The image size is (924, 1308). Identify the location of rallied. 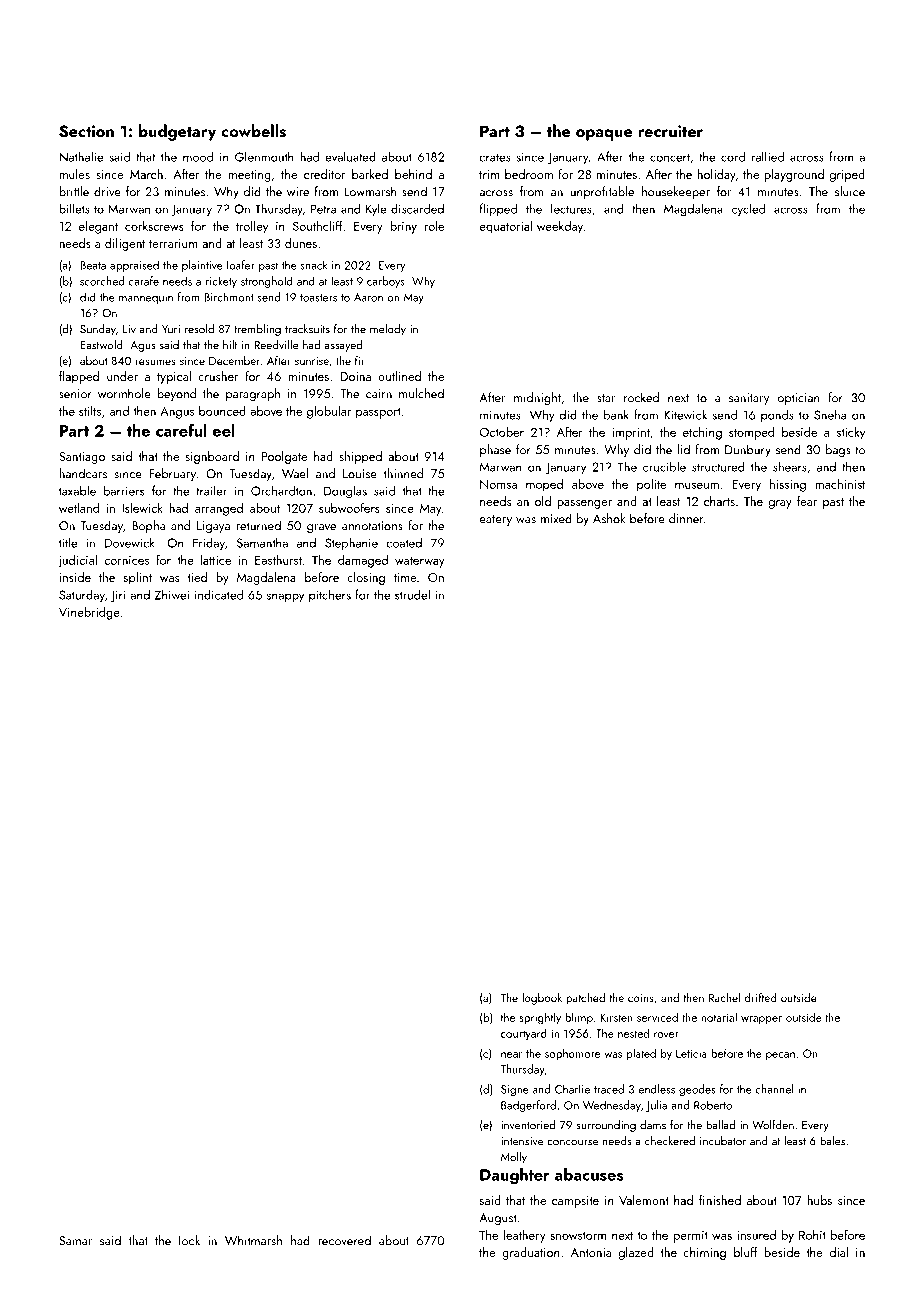
(768, 157).
